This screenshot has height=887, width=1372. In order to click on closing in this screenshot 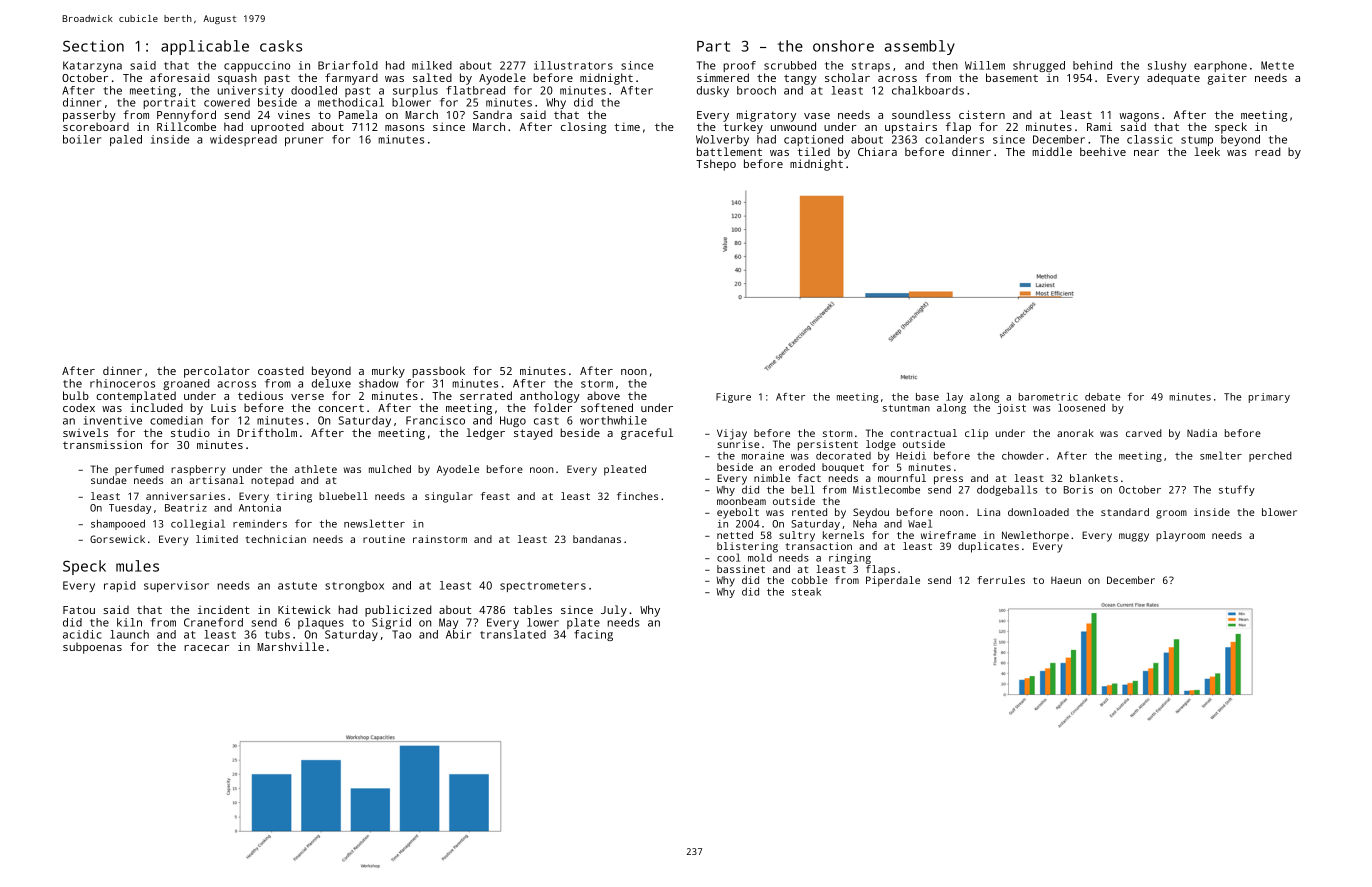, I will do `click(583, 128)`.
